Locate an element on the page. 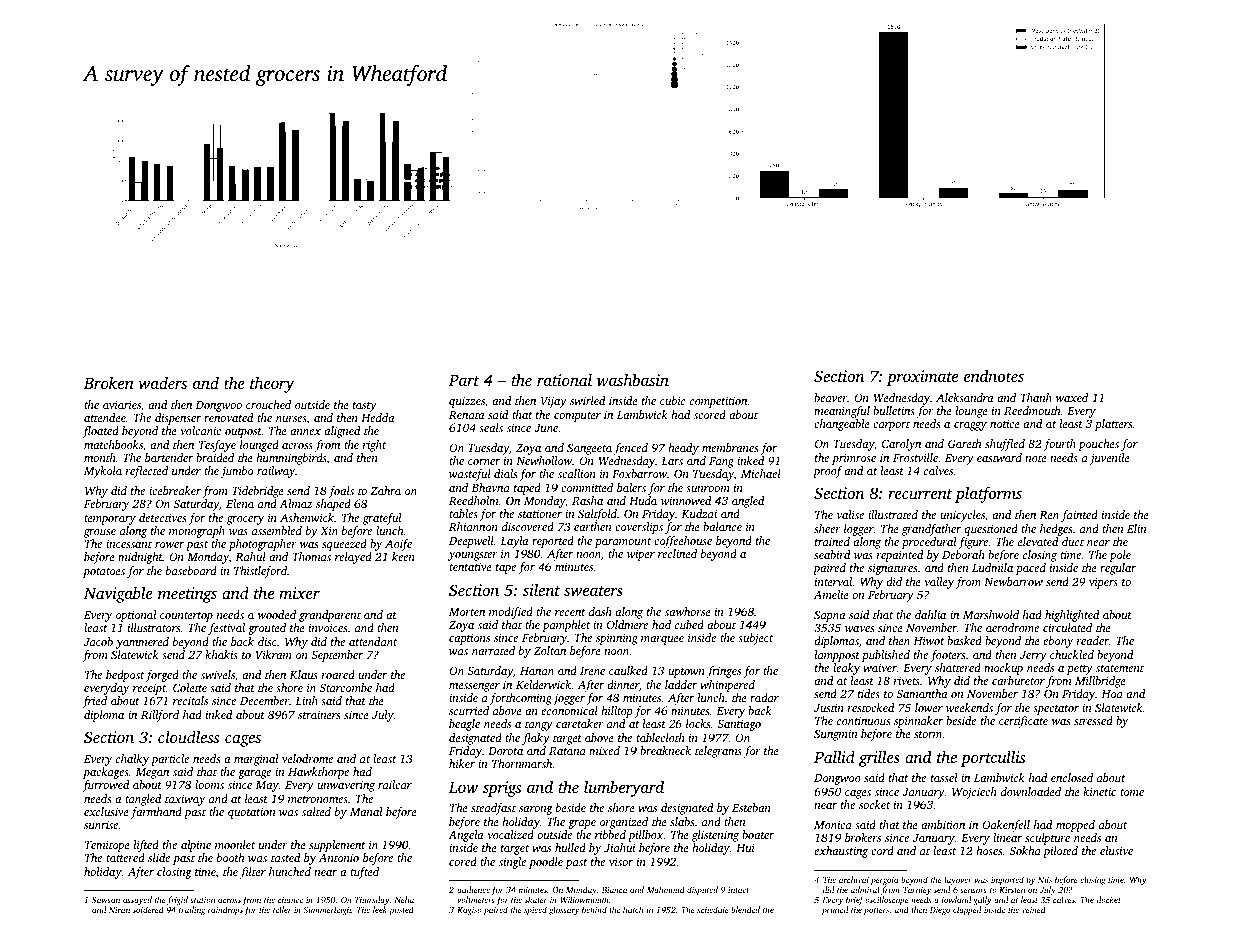  vipers is located at coordinates (1103, 583).
